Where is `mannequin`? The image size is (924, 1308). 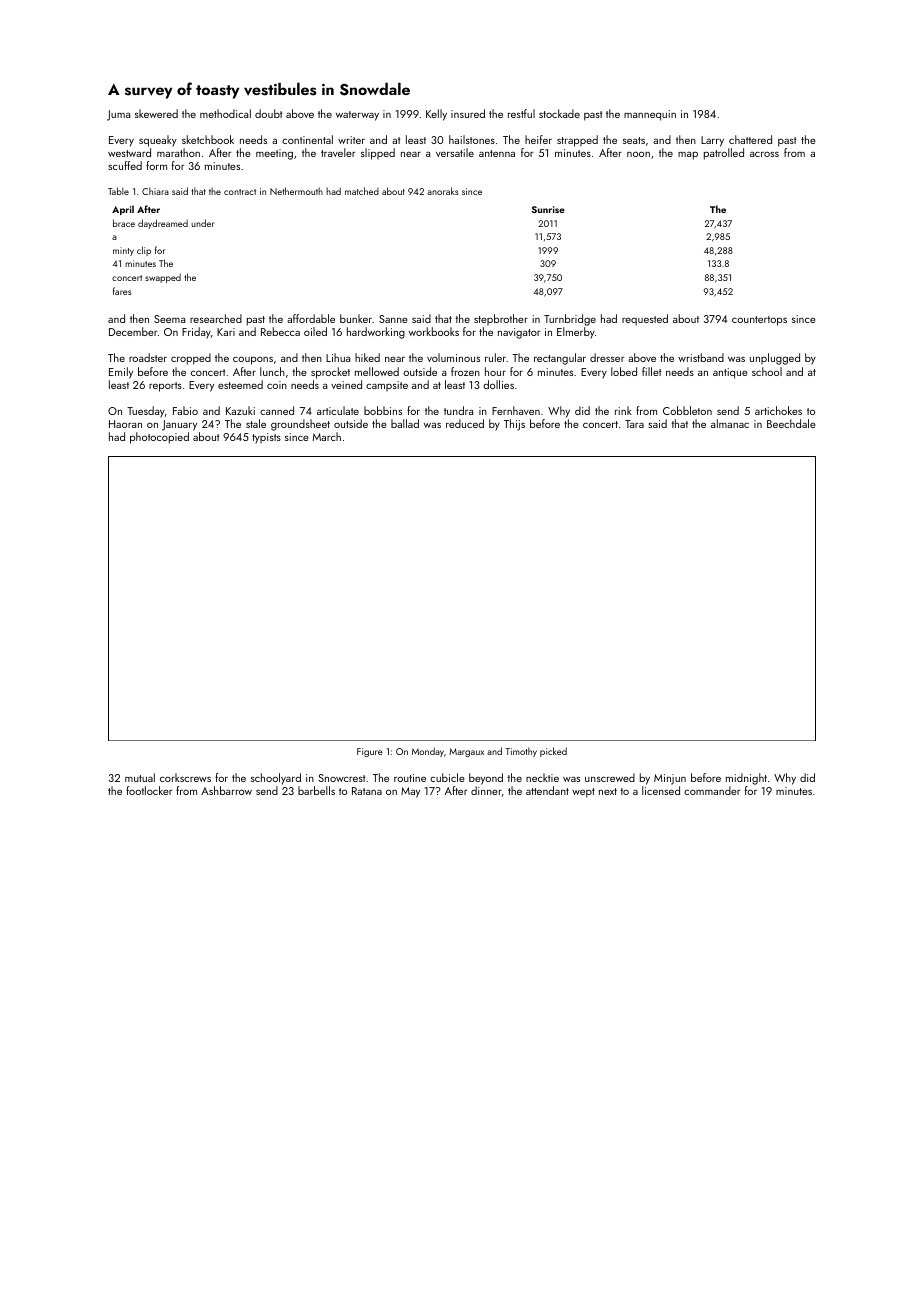
mannequin is located at coordinates (650, 115).
